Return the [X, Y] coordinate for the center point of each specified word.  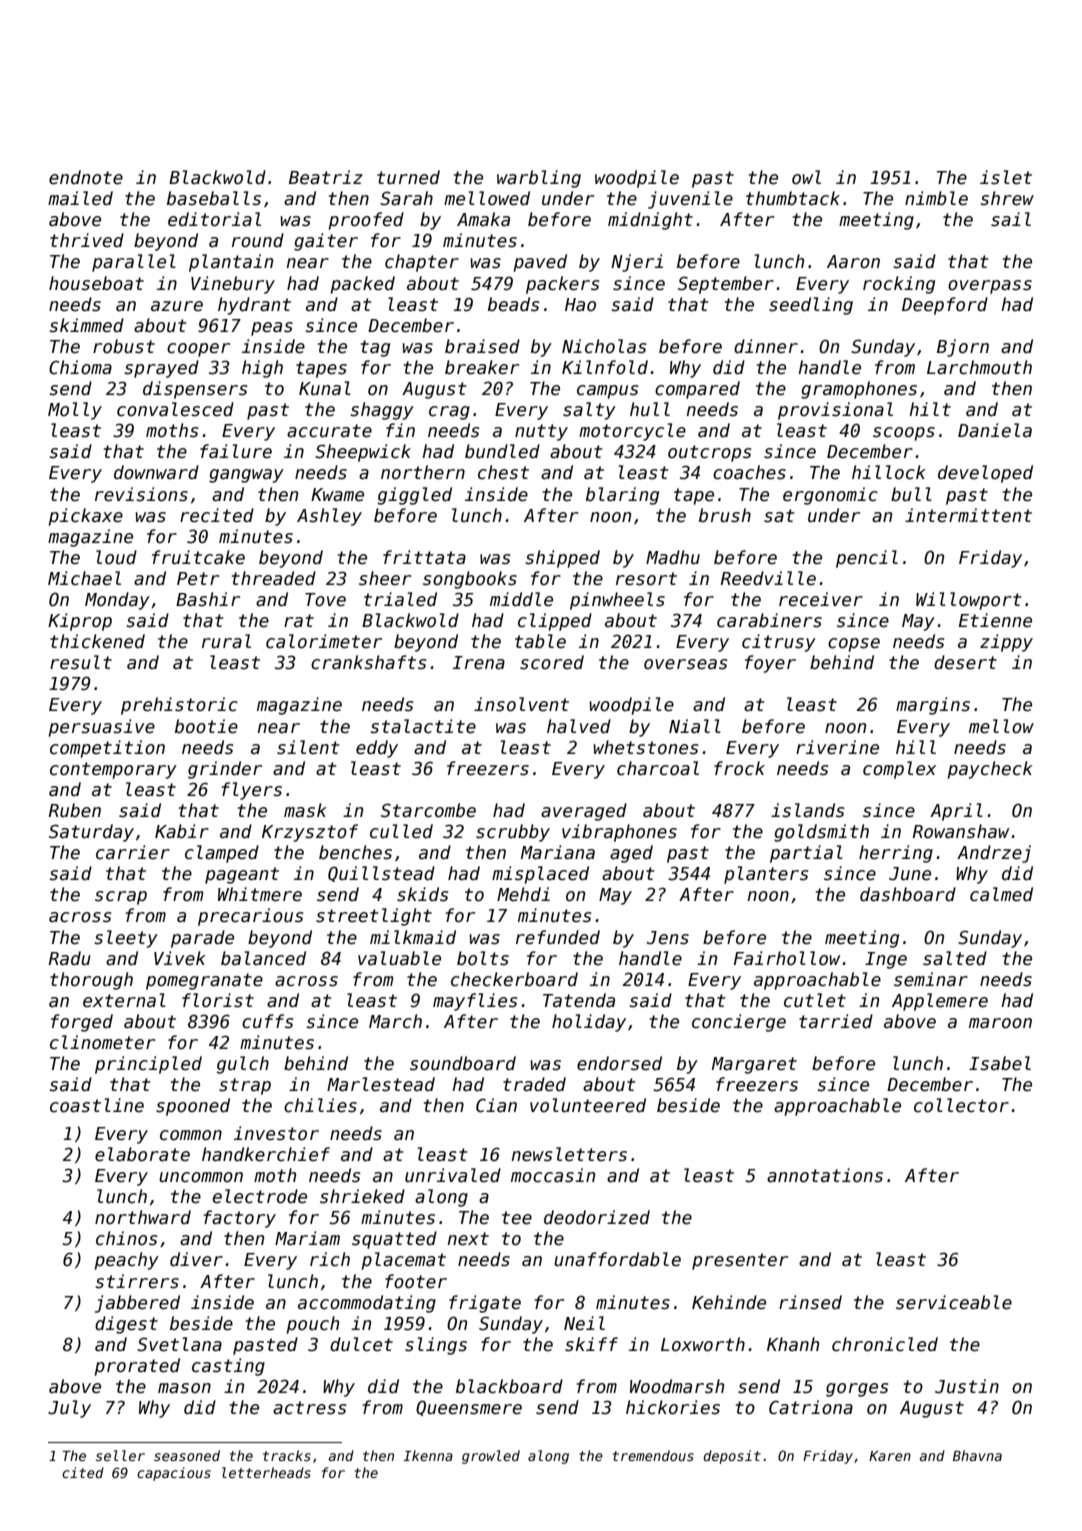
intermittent [968, 515]
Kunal [325, 388]
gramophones [859, 390]
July [69, 1409]
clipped [555, 622]
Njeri [637, 263]
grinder [225, 770]
